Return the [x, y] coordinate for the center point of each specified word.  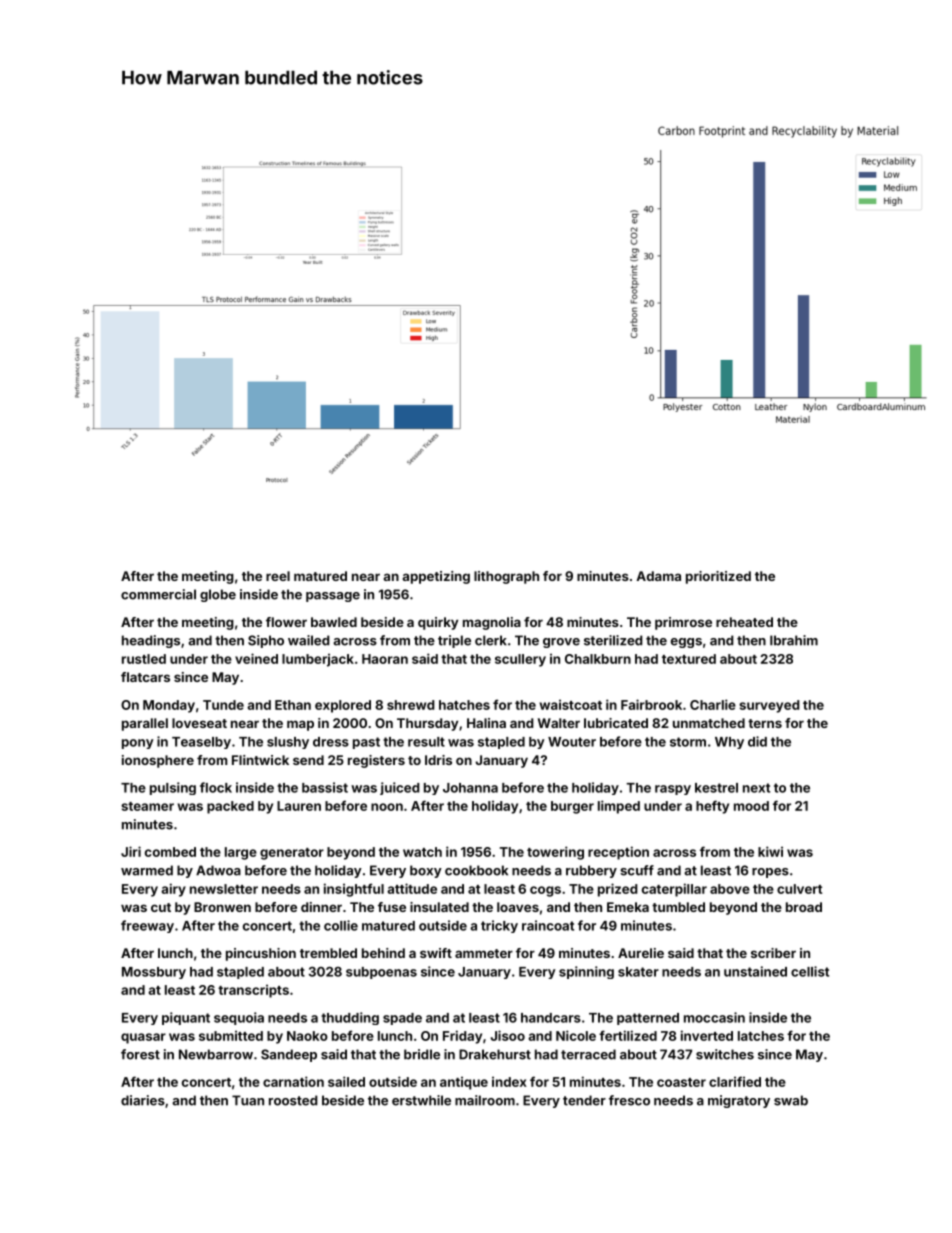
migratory [739, 1101]
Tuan [248, 1100]
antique [464, 1083]
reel [278, 576]
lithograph [506, 577]
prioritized [718, 577]
